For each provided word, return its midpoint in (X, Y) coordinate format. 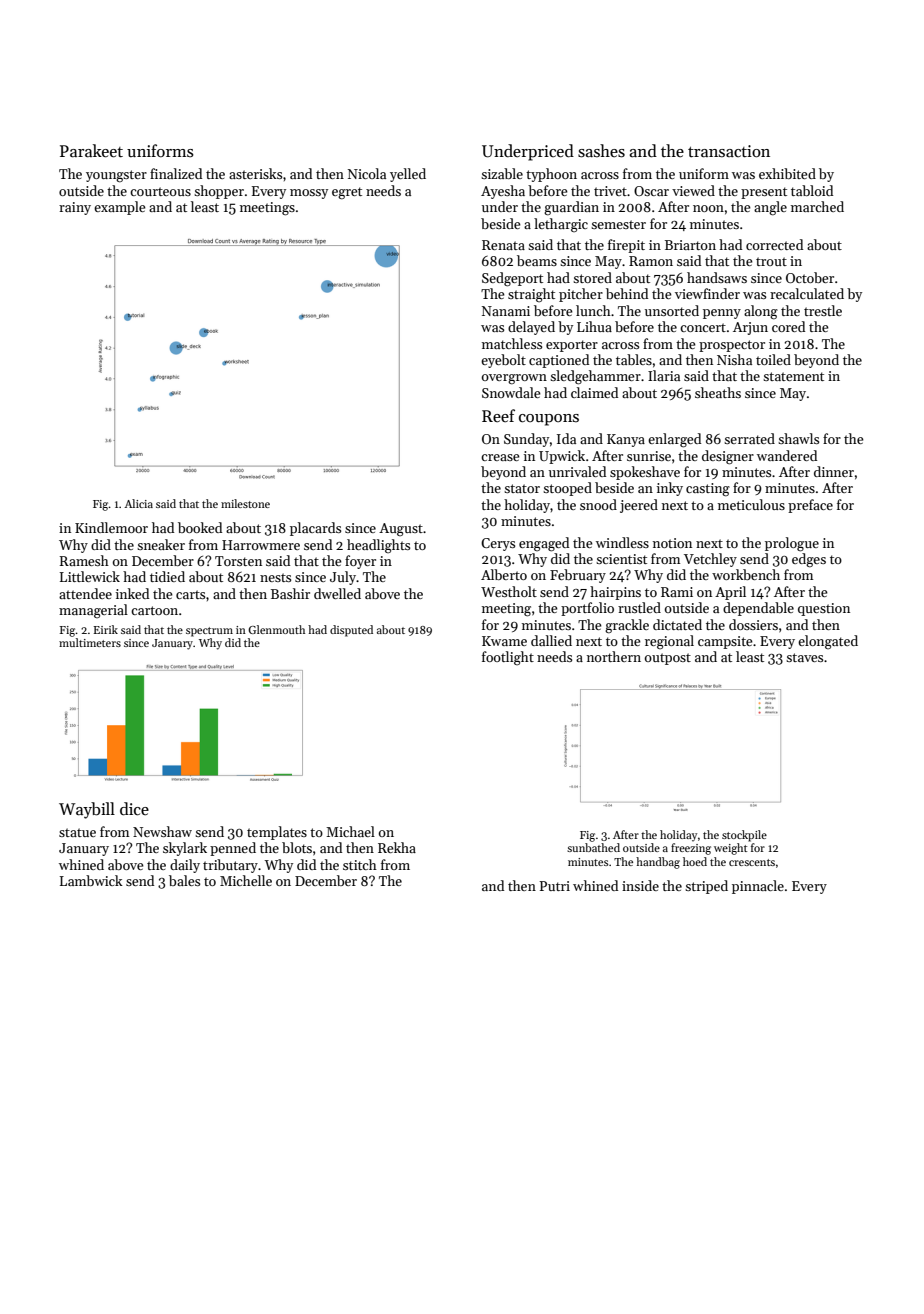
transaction (729, 151)
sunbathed (593, 847)
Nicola (367, 173)
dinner (834, 471)
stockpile (744, 836)
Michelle (246, 880)
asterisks (255, 173)
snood (598, 504)
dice (134, 809)
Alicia (138, 503)
